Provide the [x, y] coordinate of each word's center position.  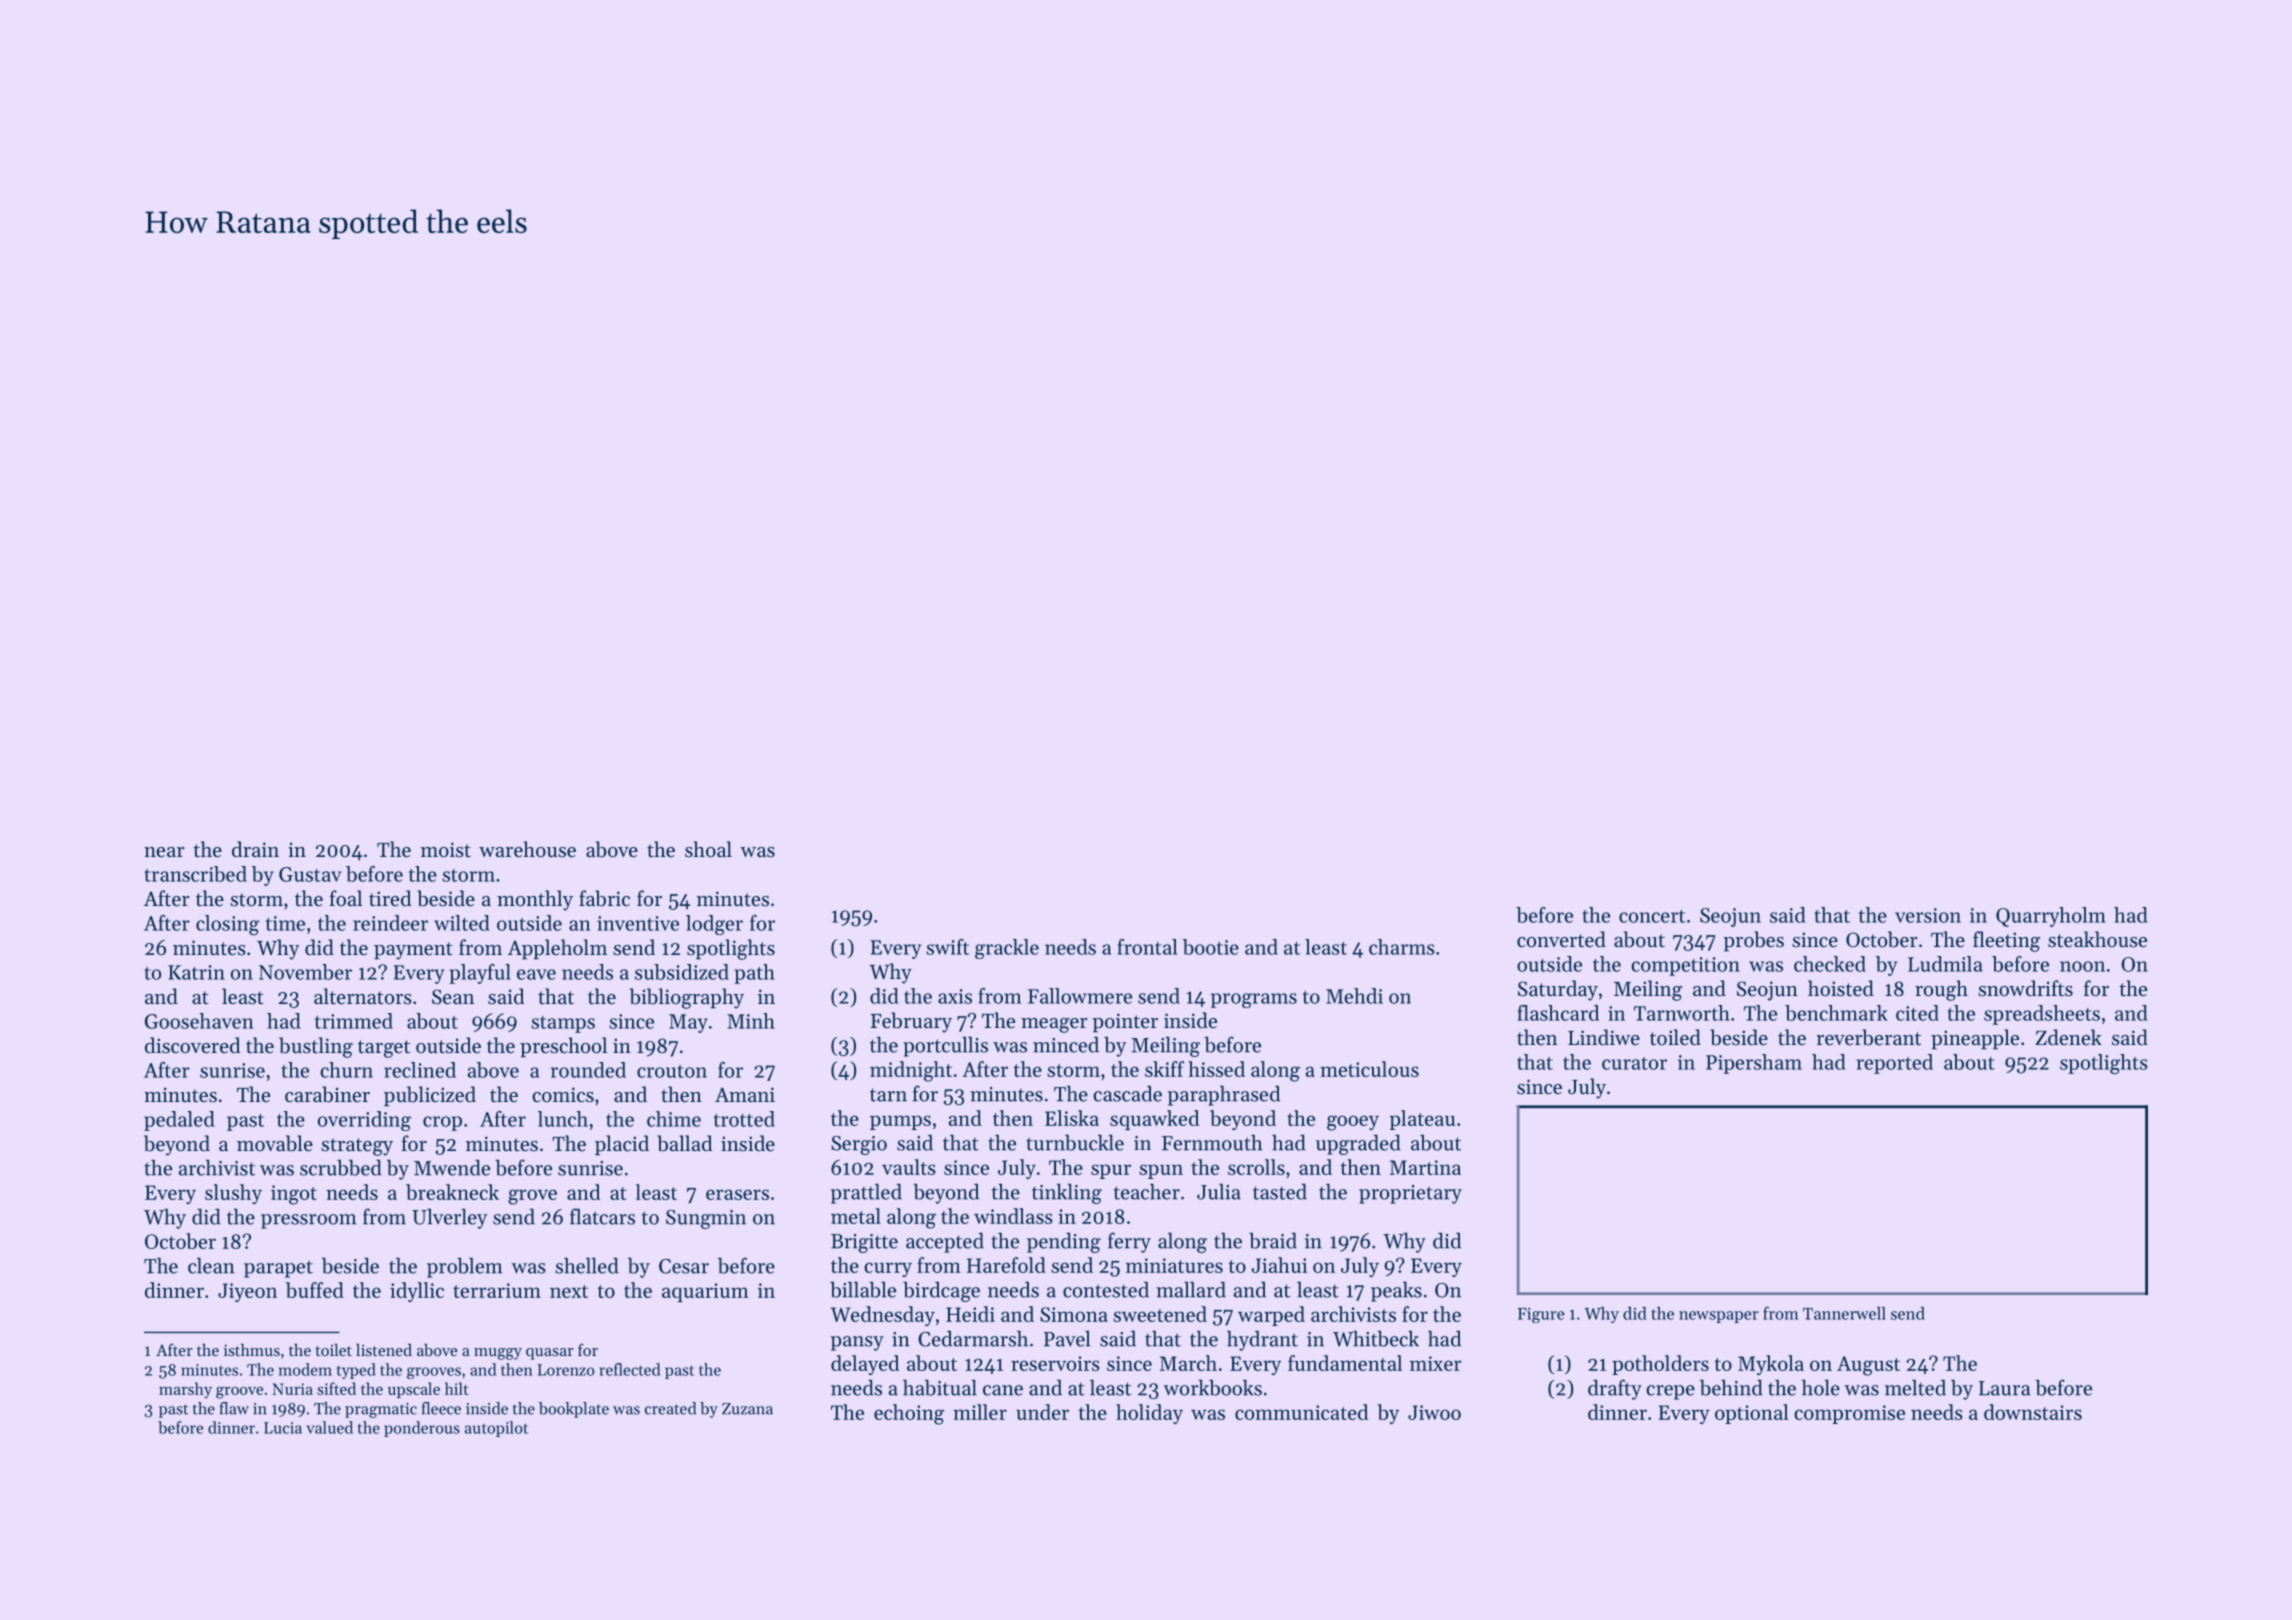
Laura [2005, 1388]
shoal [708, 849]
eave [536, 974]
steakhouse [2097, 939]
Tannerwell [1844, 1313]
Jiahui [1279, 1265]
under [1042, 1412]
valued [330, 1427]
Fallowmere [1080, 996]
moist [446, 850]
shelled [587, 1265]
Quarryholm [2051, 917]
